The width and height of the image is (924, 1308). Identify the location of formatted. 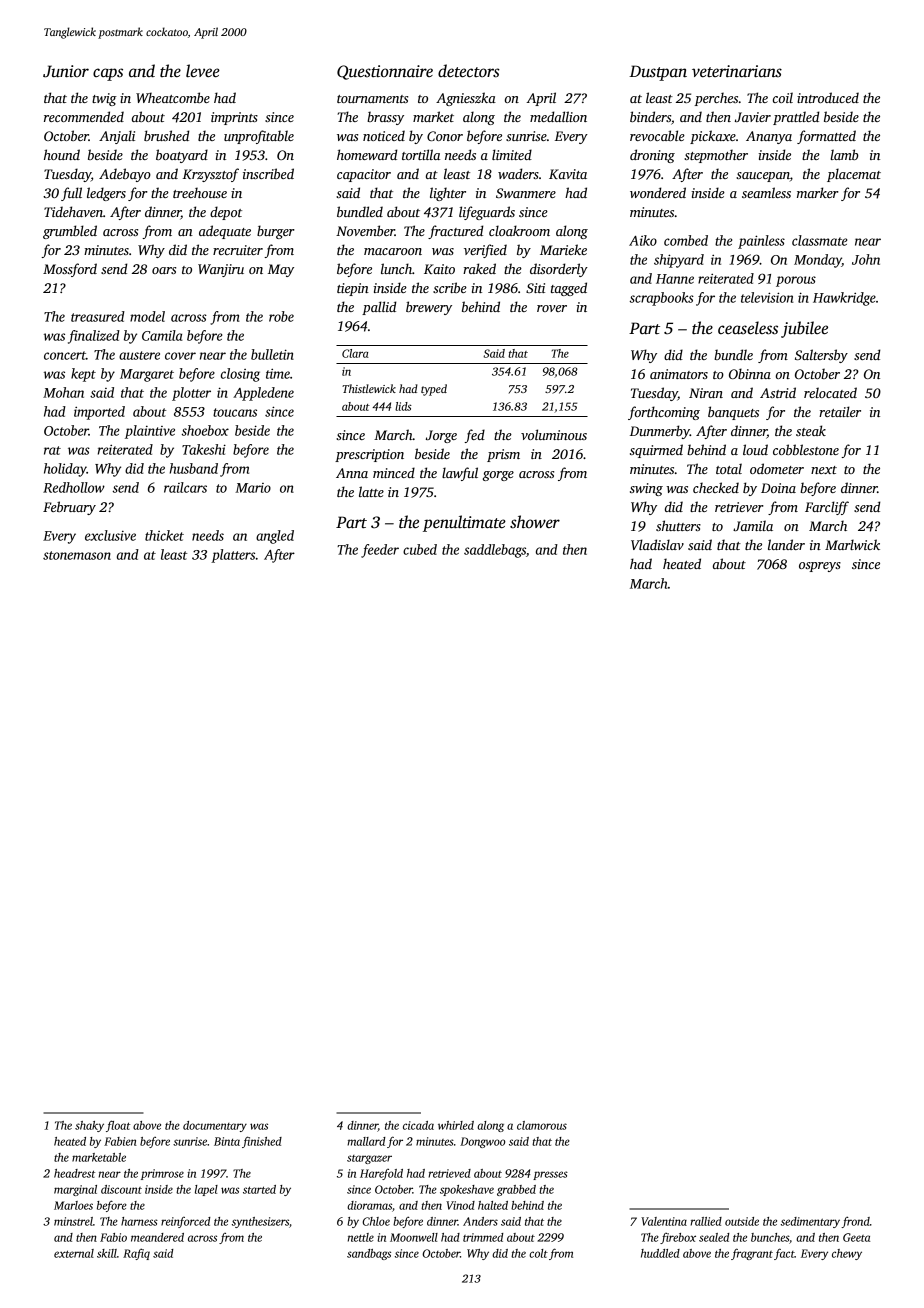
(826, 137).
